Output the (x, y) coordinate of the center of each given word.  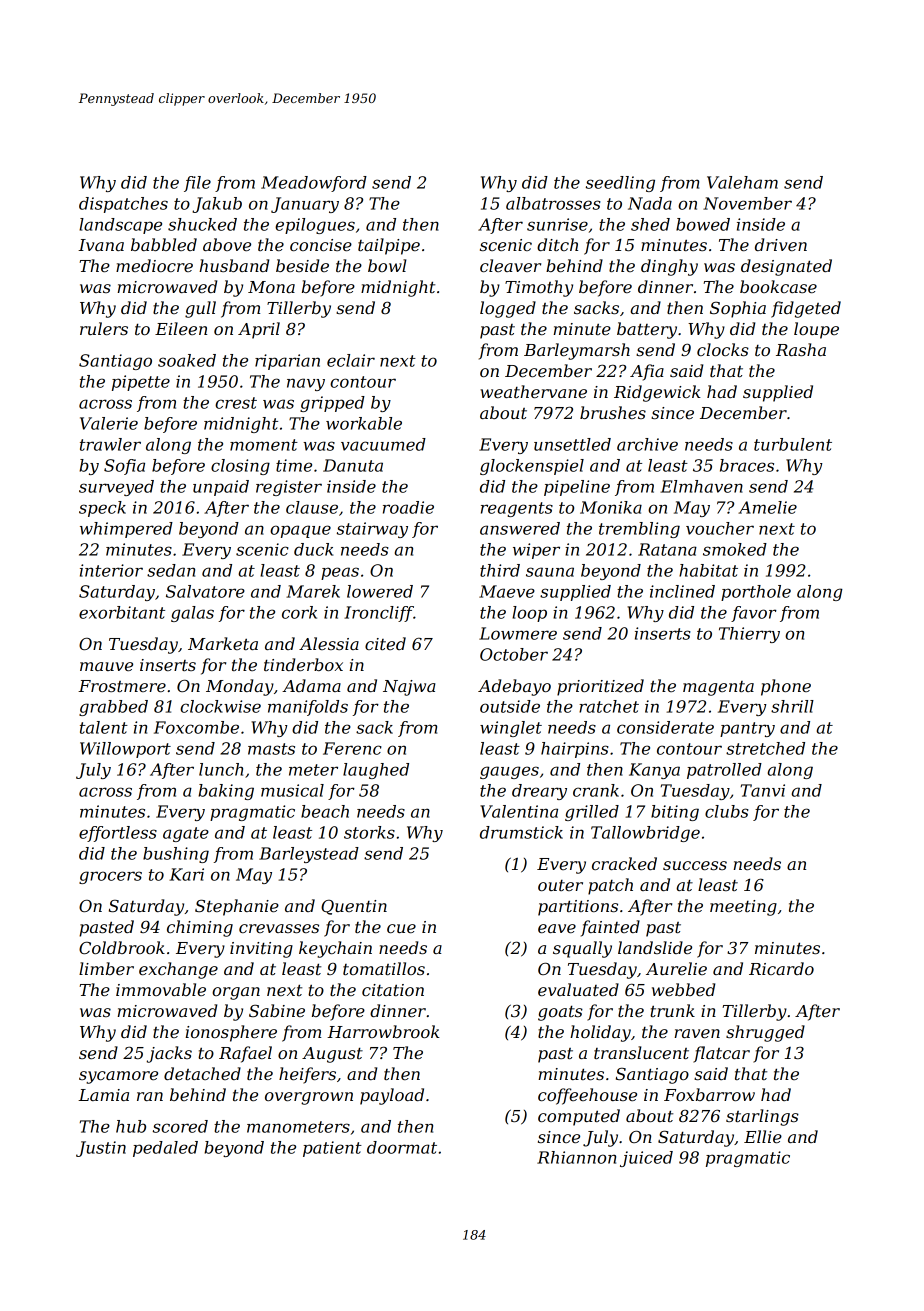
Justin (101, 1149)
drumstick (521, 832)
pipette (141, 383)
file (197, 184)
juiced (646, 1159)
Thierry (749, 635)
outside (510, 706)
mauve (106, 666)
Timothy (539, 288)
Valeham (742, 182)
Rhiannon (576, 1157)
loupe (816, 330)
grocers (110, 877)
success (695, 865)
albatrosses (553, 203)
